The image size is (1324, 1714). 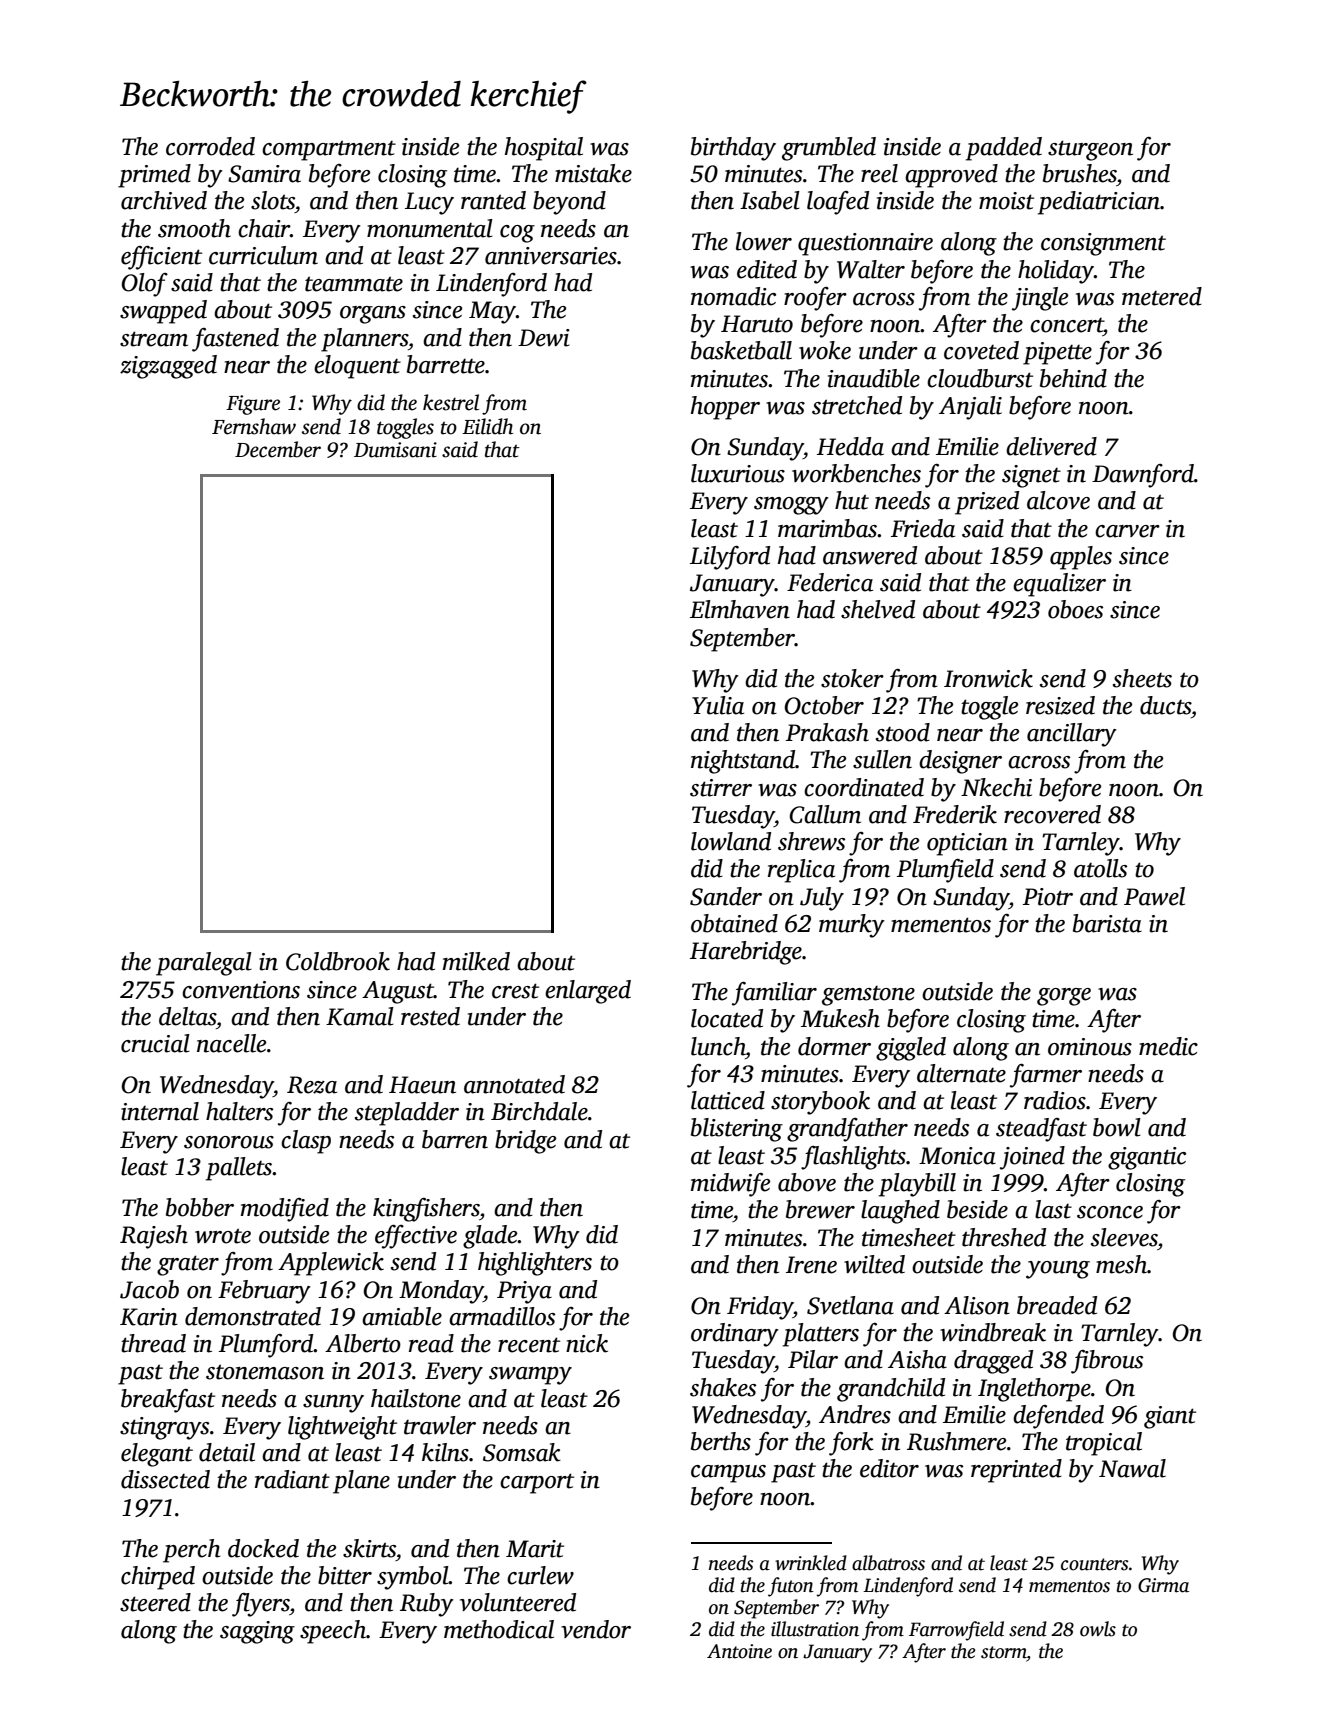 What do you see at coordinates (1104, 1444) in the screenshot?
I see `tropical` at bounding box center [1104, 1444].
